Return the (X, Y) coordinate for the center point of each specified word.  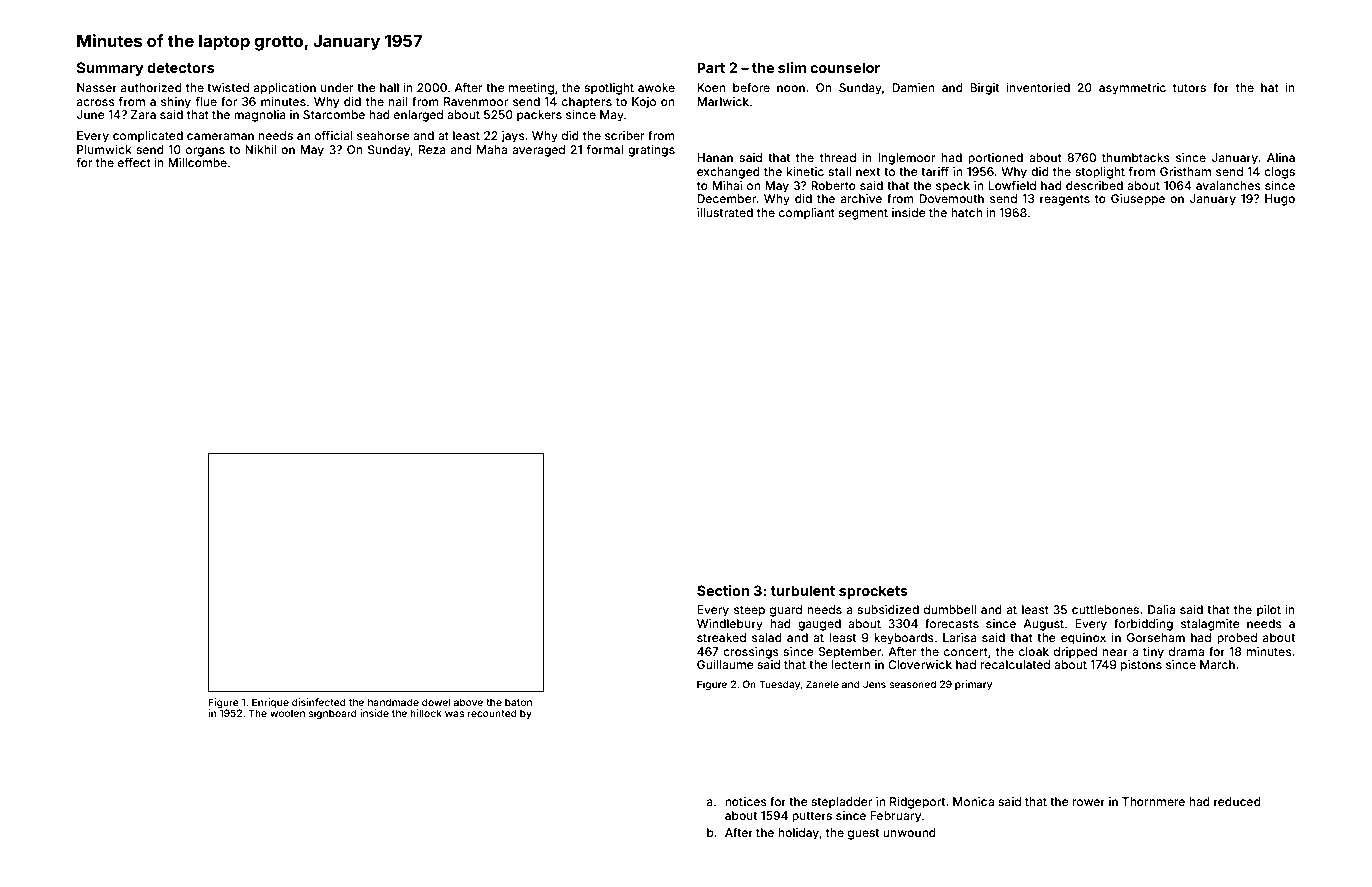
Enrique (270, 703)
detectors (180, 67)
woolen (287, 713)
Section (723, 590)
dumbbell (950, 609)
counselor (845, 67)
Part (711, 67)
